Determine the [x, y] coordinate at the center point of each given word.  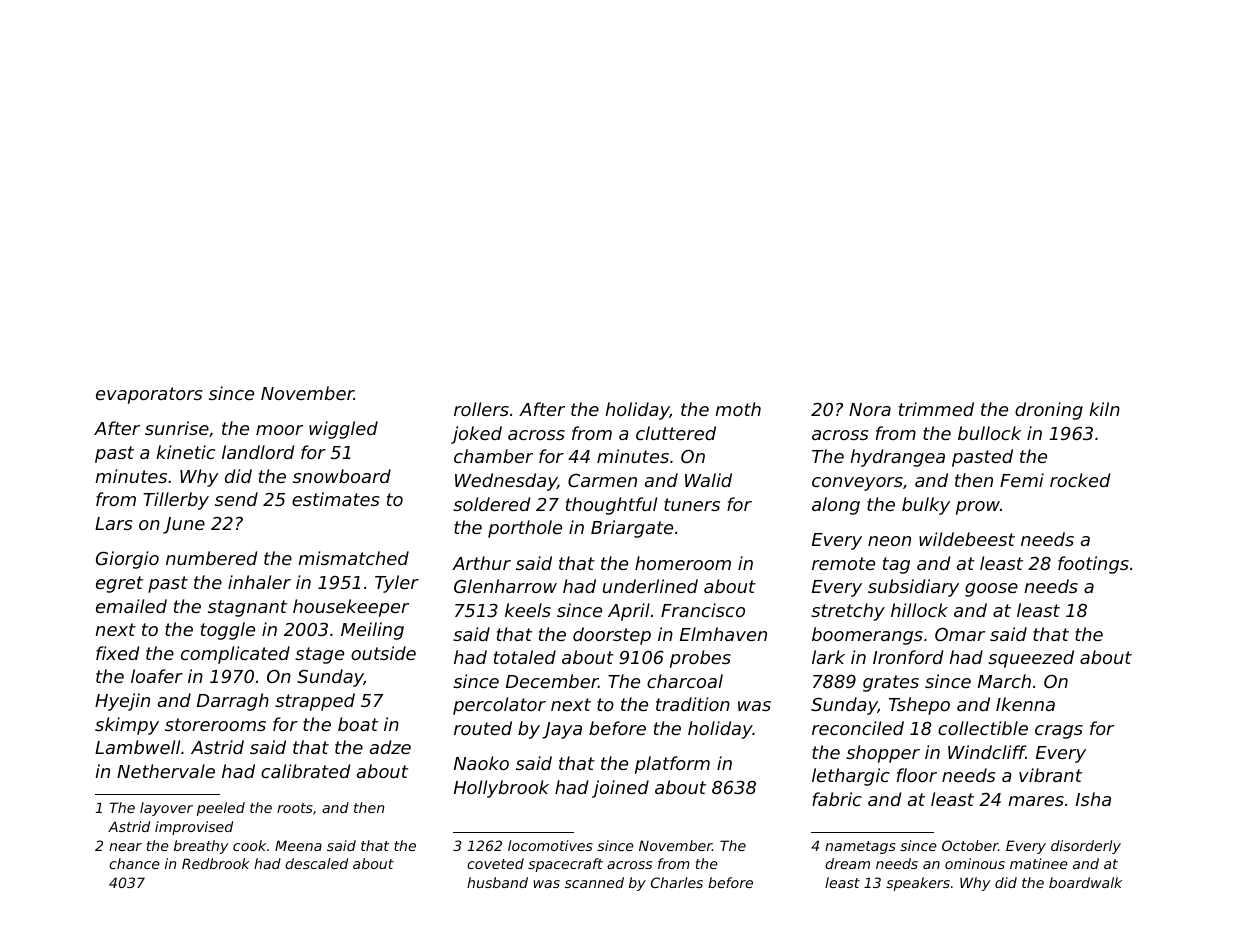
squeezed [1031, 659]
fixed [117, 653]
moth [738, 409]
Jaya [562, 730]
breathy [201, 847]
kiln [1104, 409]
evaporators [149, 395]
